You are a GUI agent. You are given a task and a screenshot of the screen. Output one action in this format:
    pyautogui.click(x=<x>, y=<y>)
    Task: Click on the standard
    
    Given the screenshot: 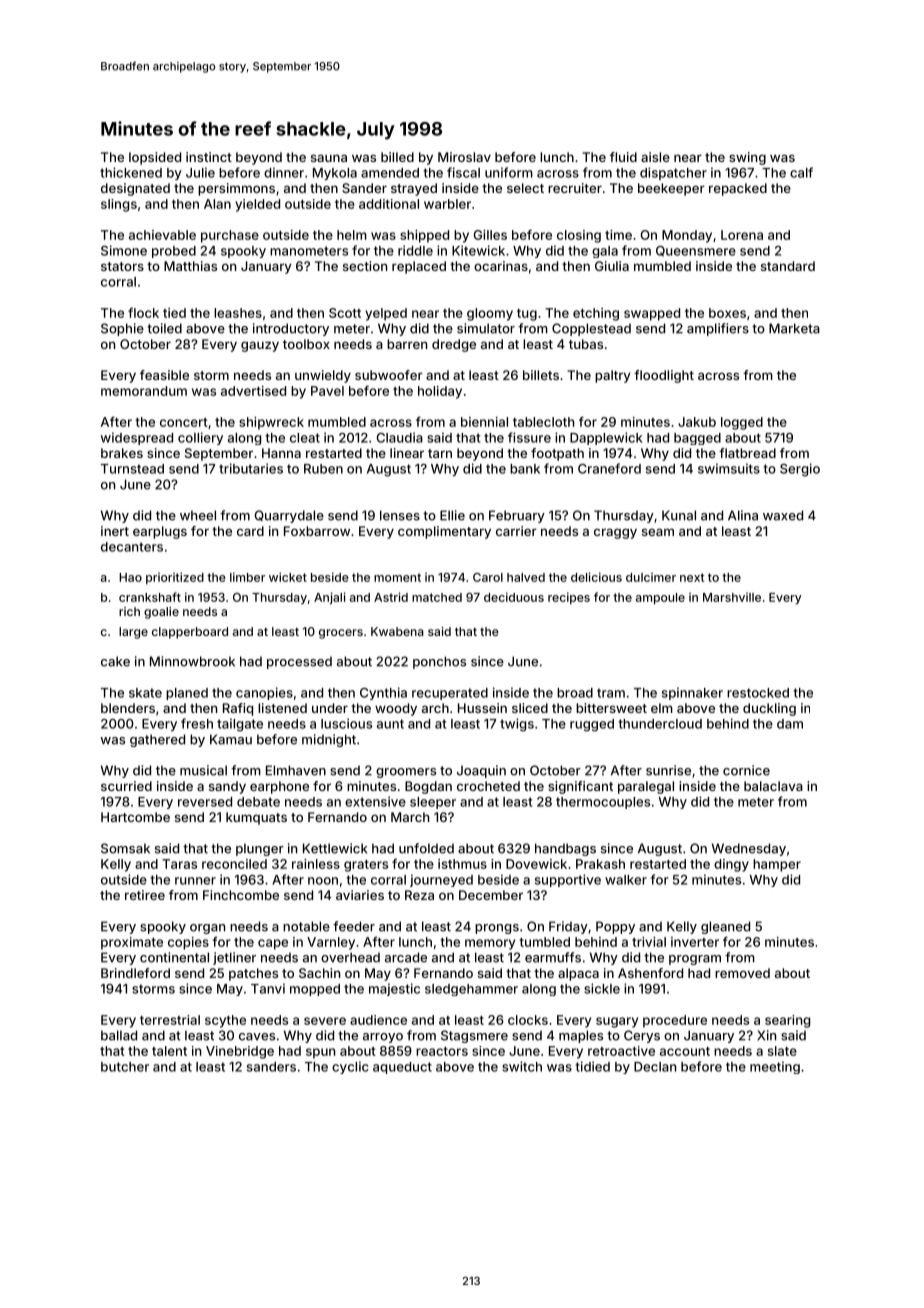 What is the action you would take?
    pyautogui.click(x=788, y=266)
